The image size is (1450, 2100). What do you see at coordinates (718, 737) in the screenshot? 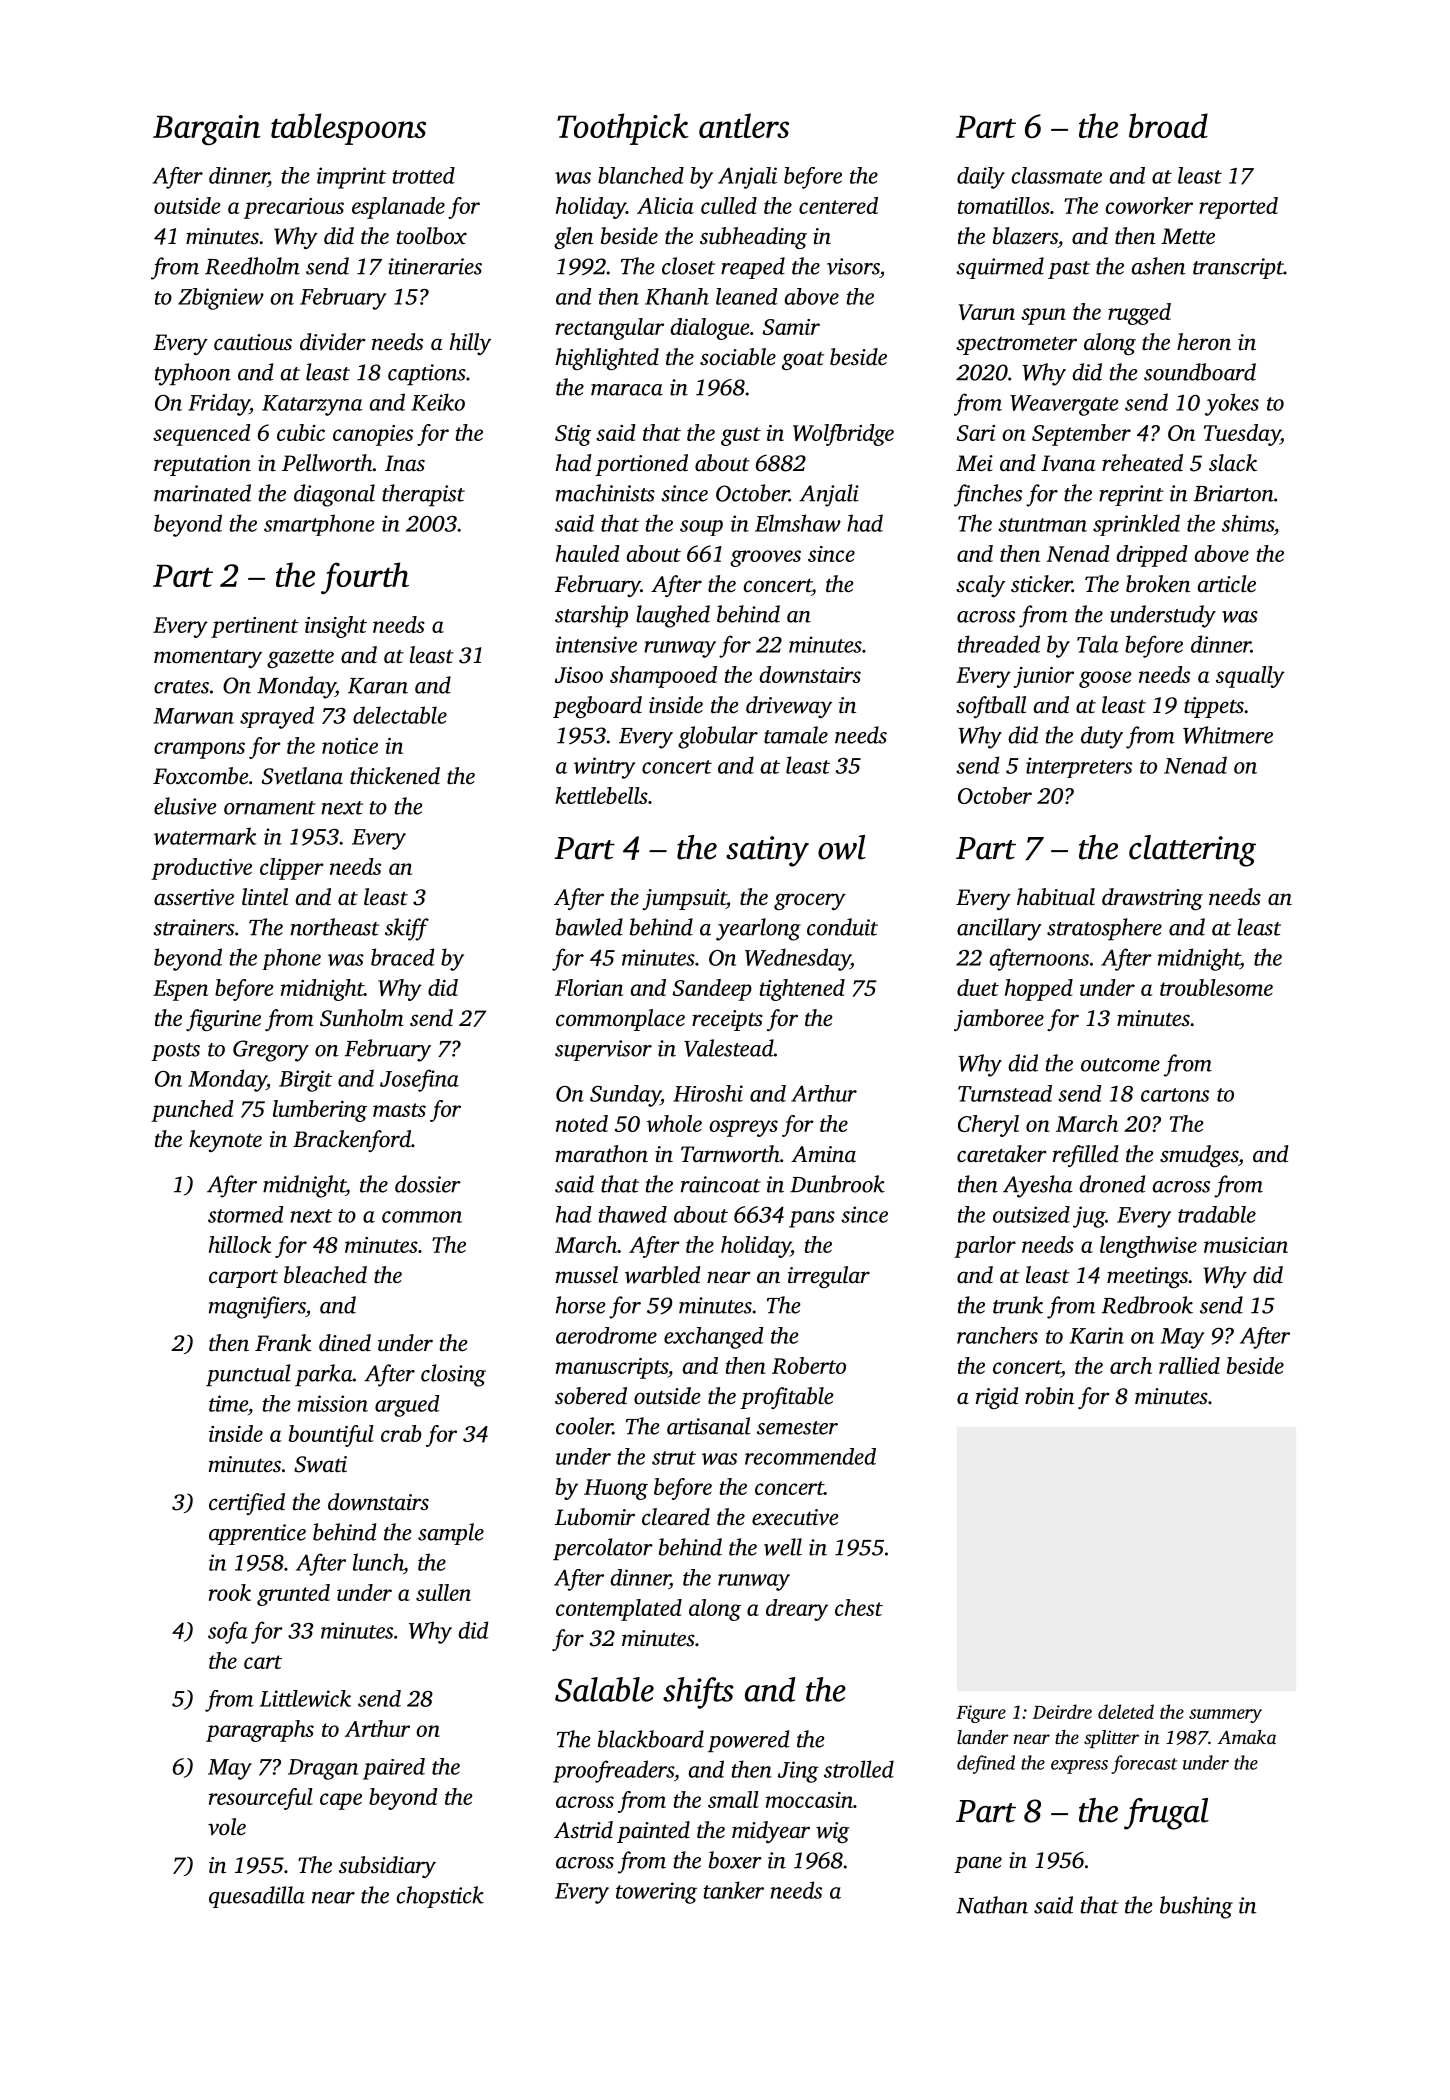
I see `globular` at bounding box center [718, 737].
